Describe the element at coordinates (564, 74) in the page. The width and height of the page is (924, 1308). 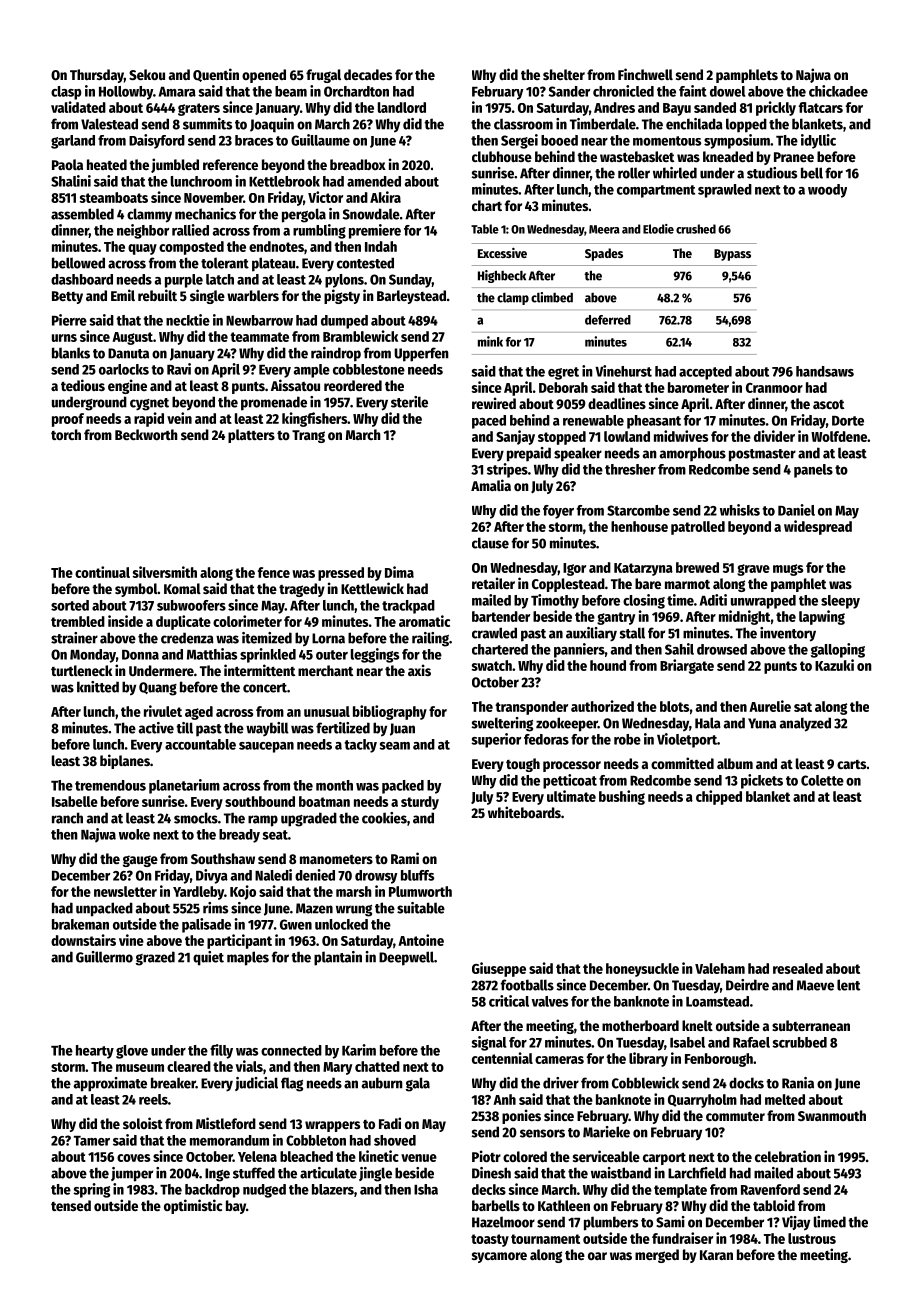
I see `shelter` at that location.
